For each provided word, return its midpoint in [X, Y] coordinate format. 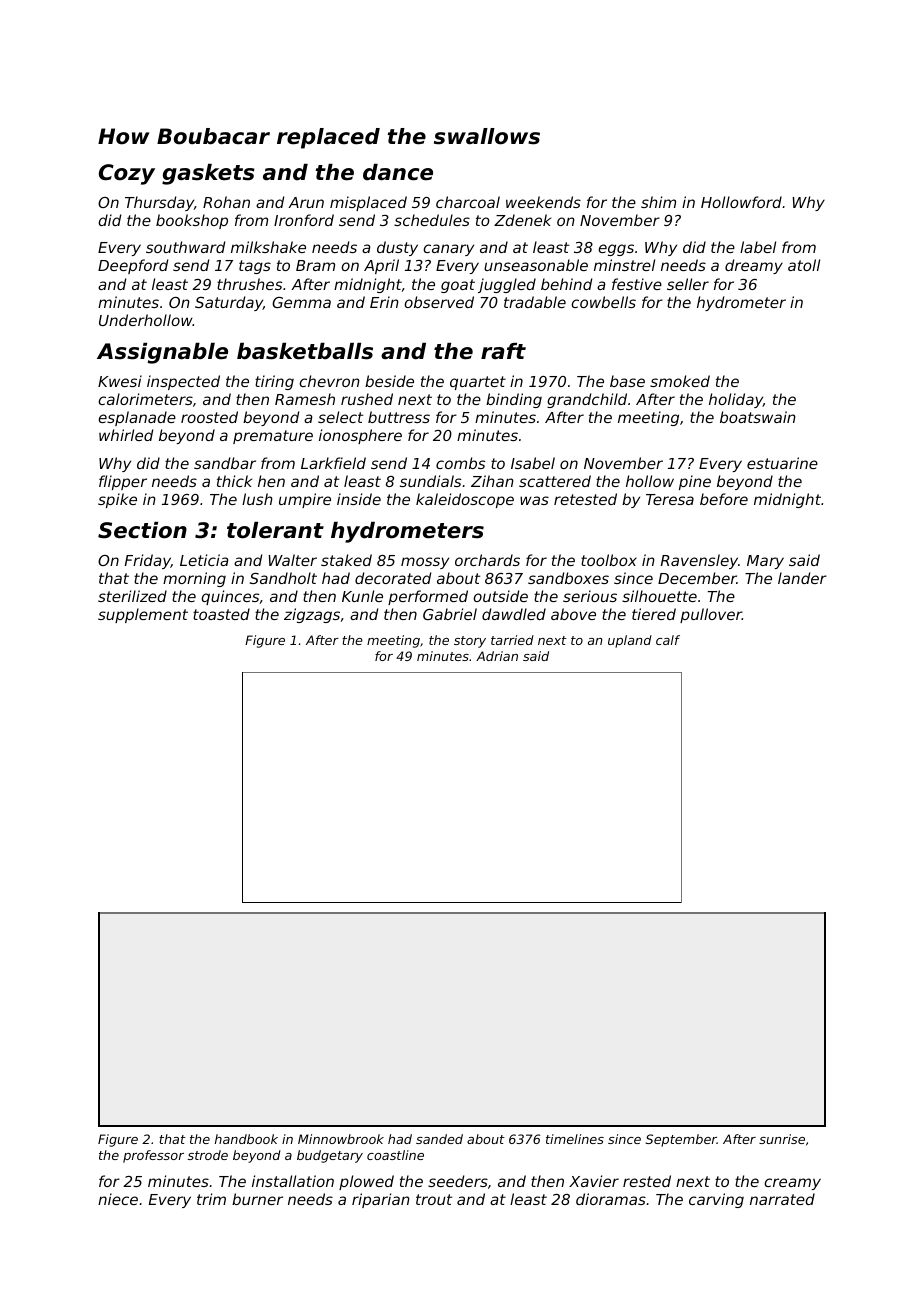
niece [118, 1199]
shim [658, 202]
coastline [395, 1155]
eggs [616, 250]
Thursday [159, 203]
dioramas [611, 1199]
